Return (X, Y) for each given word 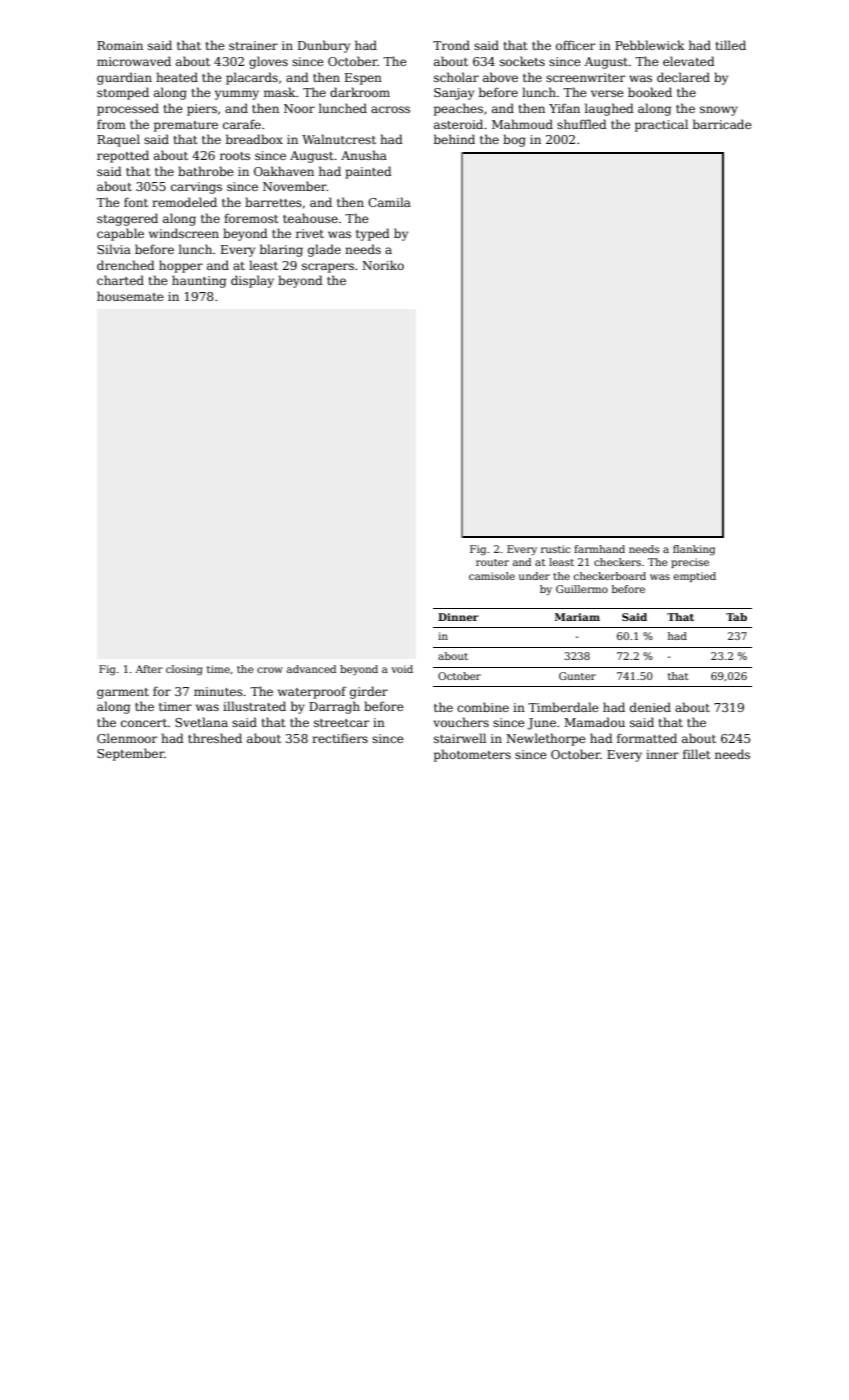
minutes (218, 691)
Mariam (577, 617)
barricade (722, 124)
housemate (130, 296)
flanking (694, 550)
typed (373, 234)
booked (650, 92)
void (402, 669)
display (252, 281)
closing (184, 670)
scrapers (328, 268)
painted (368, 172)
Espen (363, 79)
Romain (120, 45)
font (136, 202)
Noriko (383, 265)
